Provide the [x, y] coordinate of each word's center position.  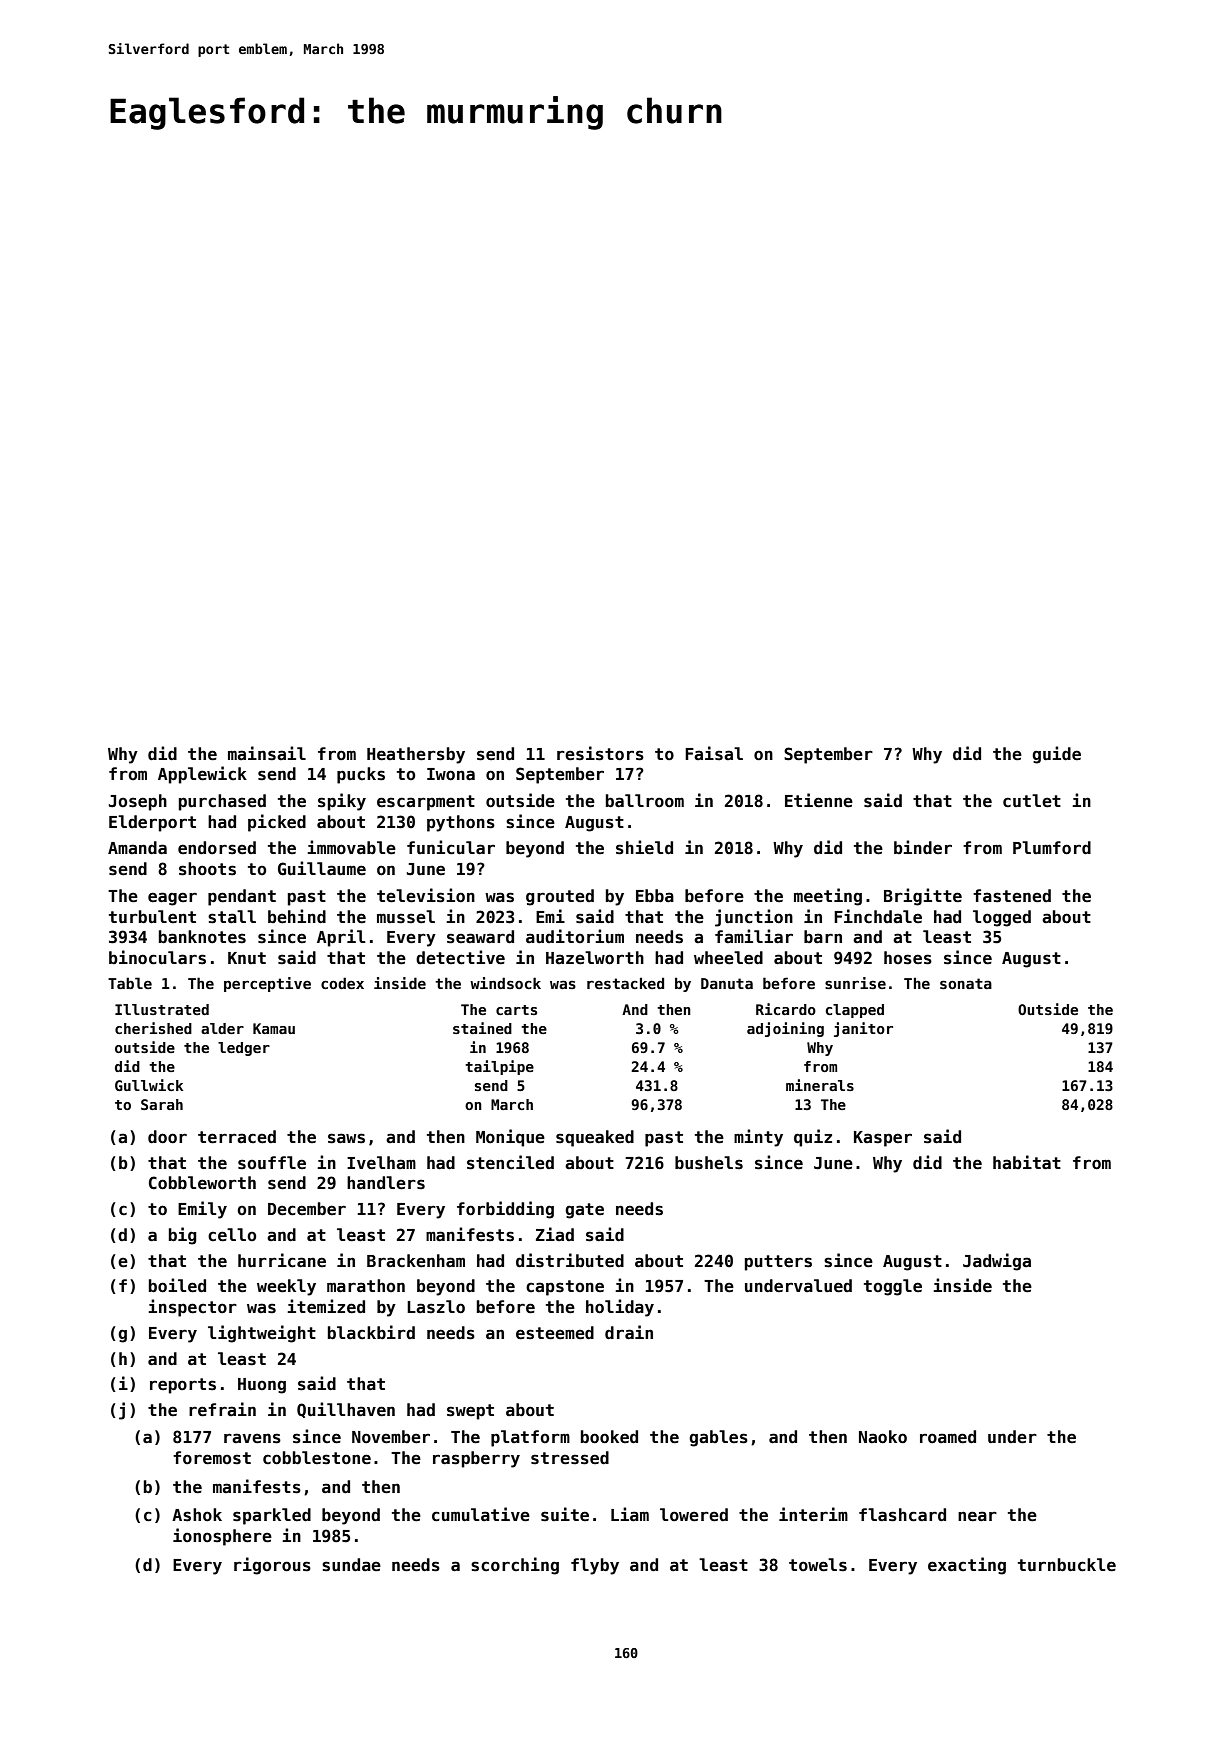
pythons [461, 823]
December [307, 1209]
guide [1056, 755]
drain [629, 1332]
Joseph [138, 802]
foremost [212, 1458]
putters [778, 1263]
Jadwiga [997, 1262]
